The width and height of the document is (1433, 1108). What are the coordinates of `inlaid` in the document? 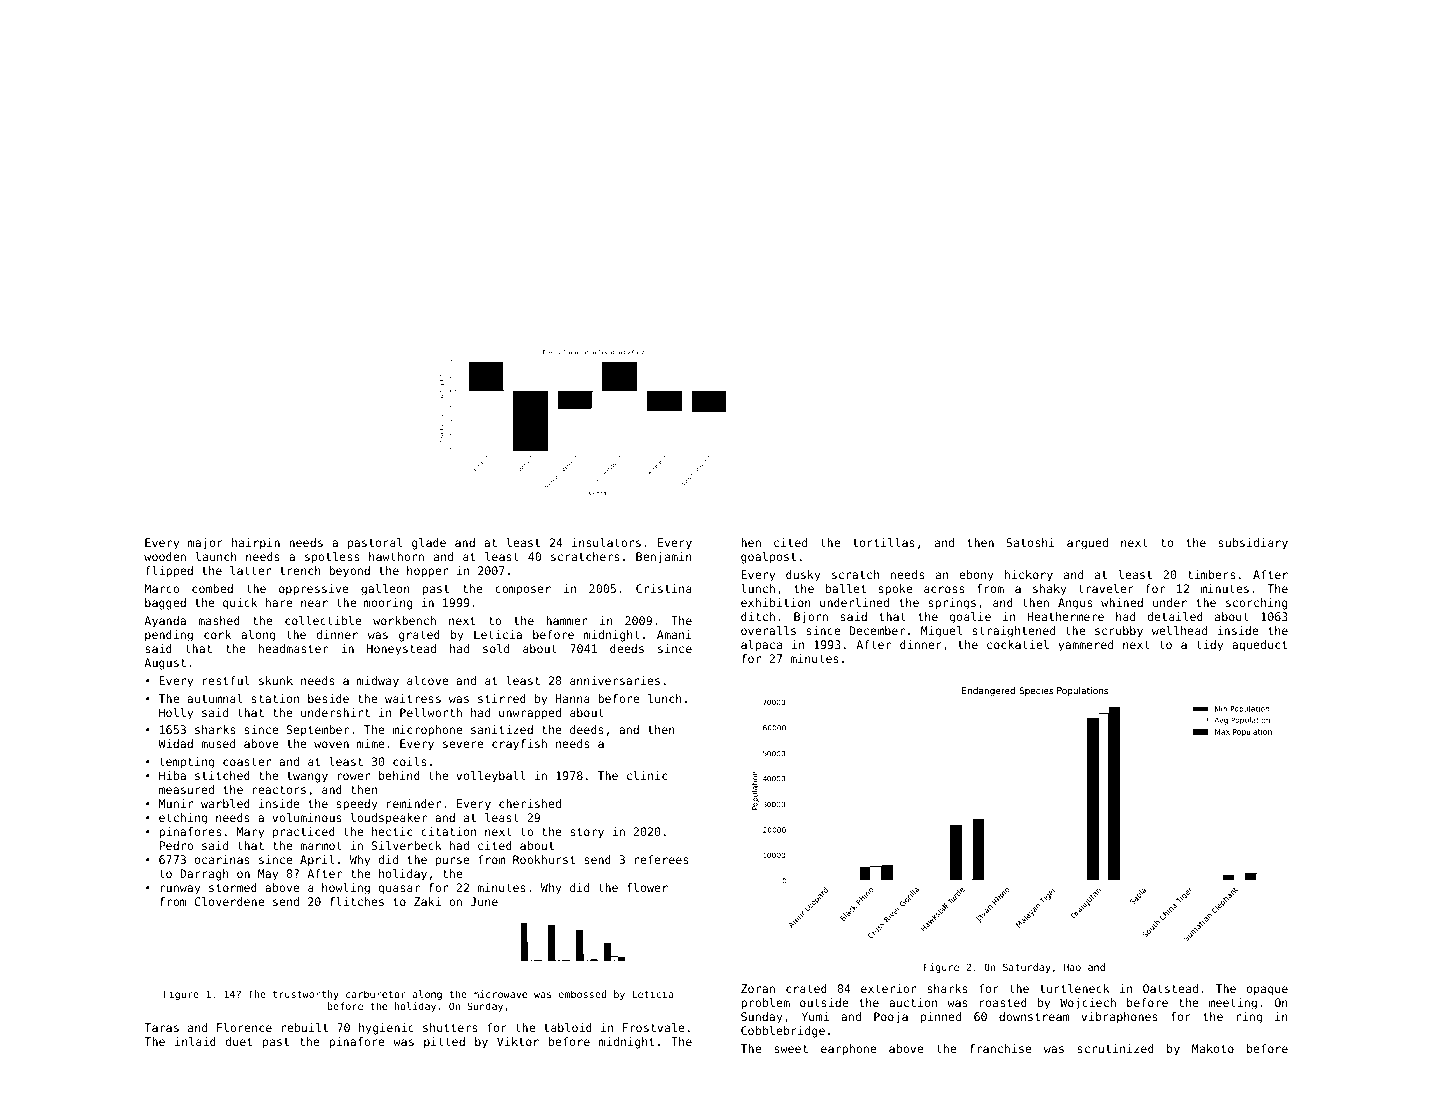 It's located at (195, 1041).
